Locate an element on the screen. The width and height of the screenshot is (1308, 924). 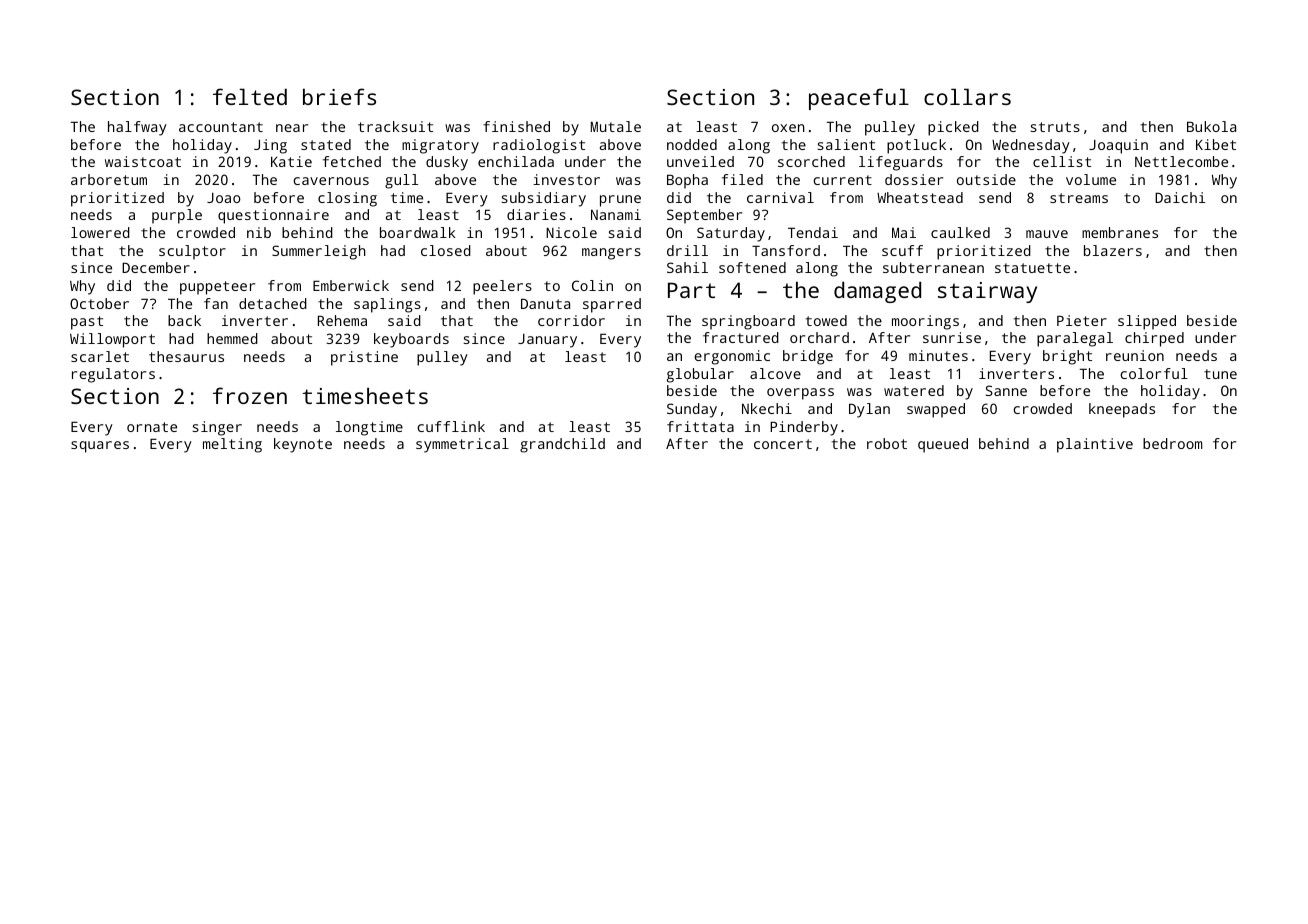
queued is located at coordinates (943, 445).
